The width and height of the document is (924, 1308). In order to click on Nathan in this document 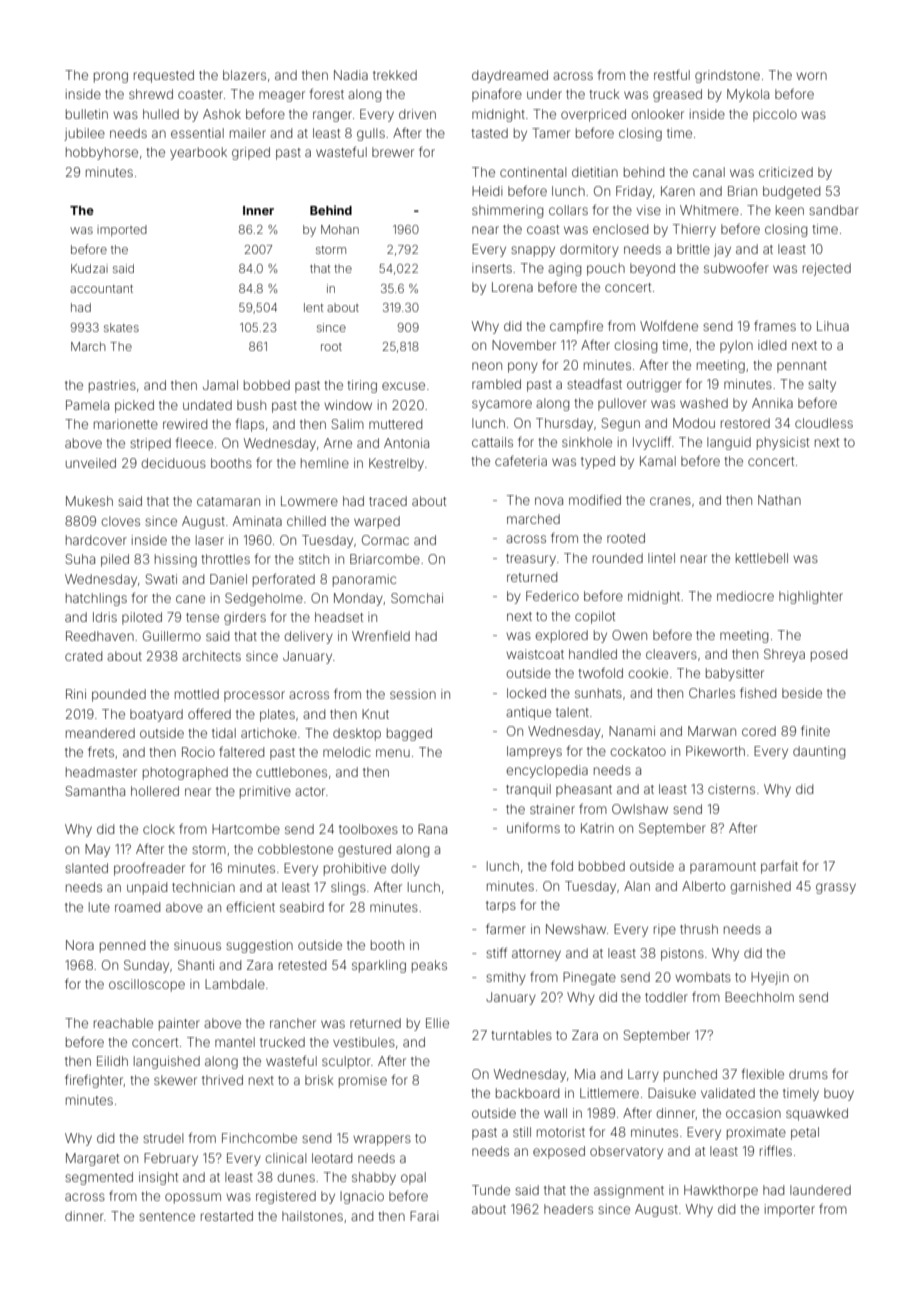, I will do `click(779, 500)`.
